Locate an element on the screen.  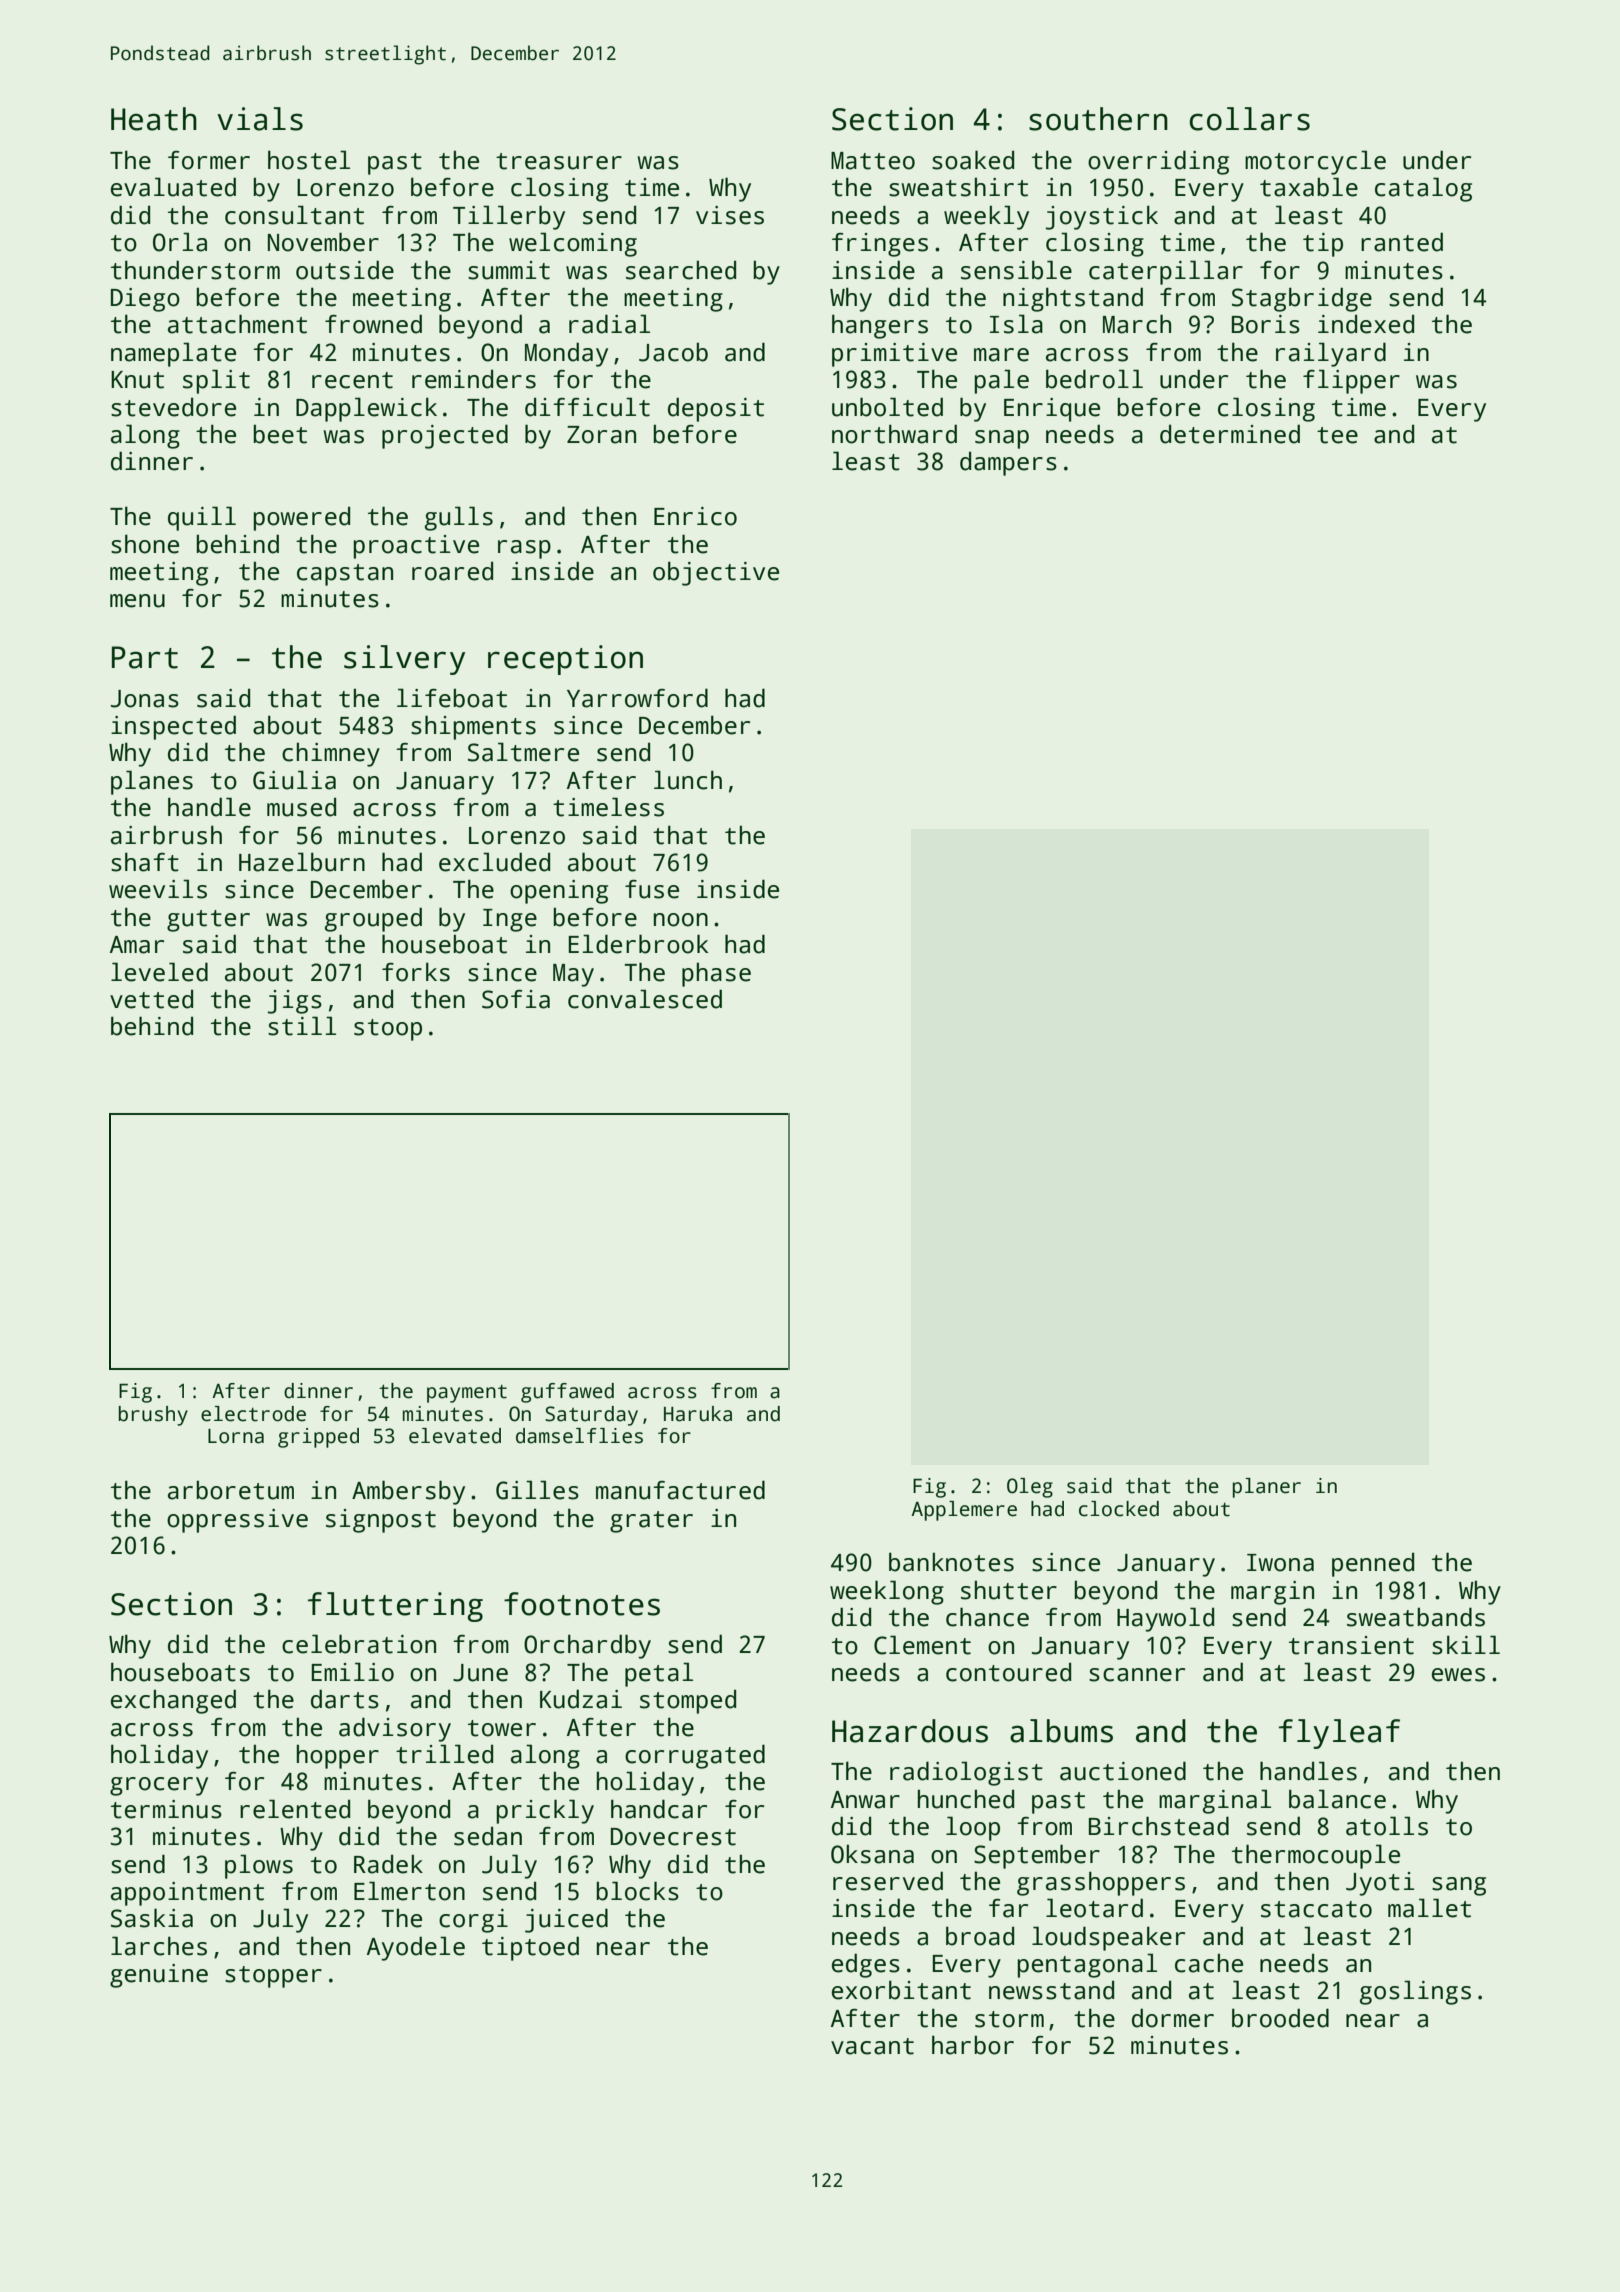
Ayodele is located at coordinates (416, 1948).
